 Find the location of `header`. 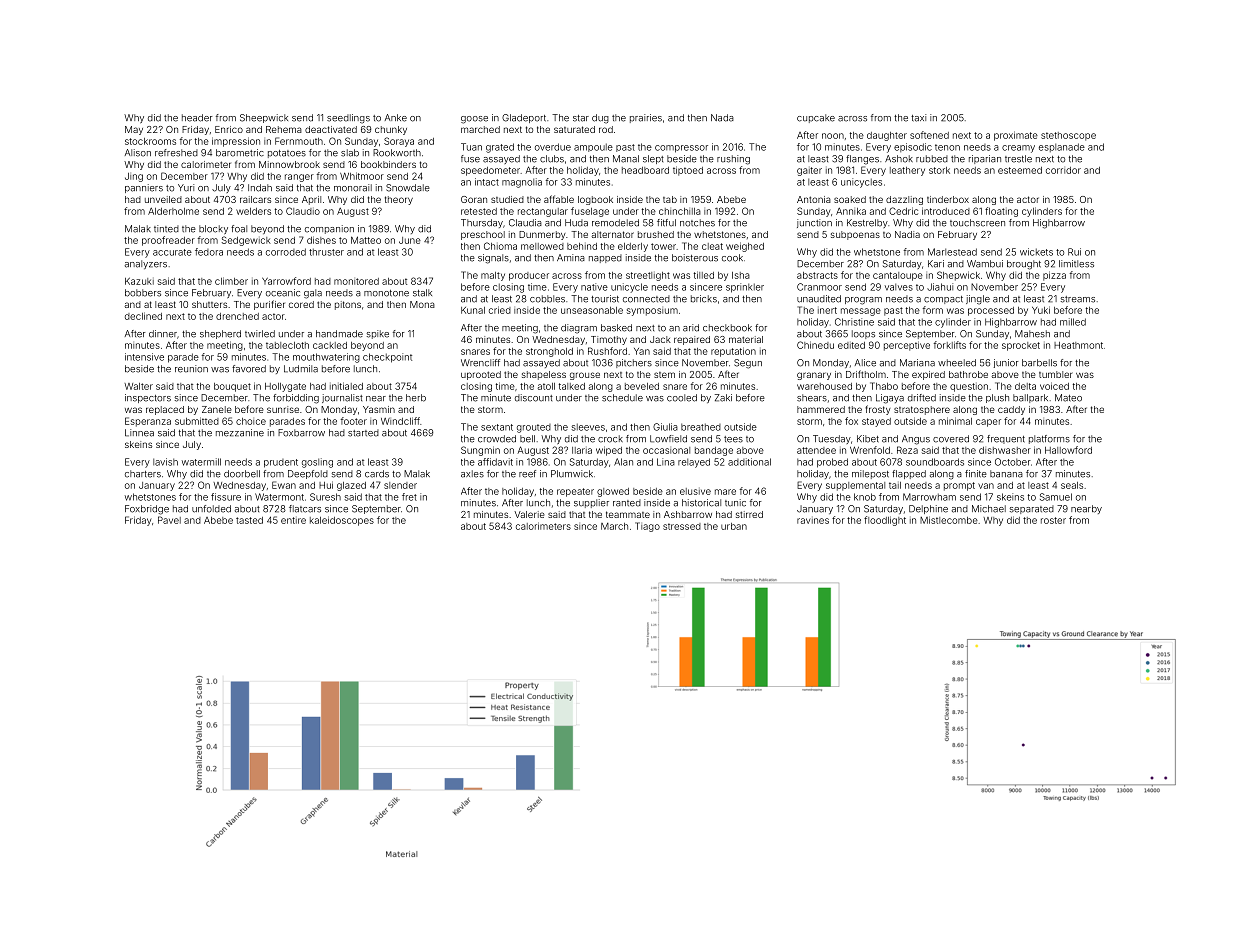

header is located at coordinates (197, 118).
